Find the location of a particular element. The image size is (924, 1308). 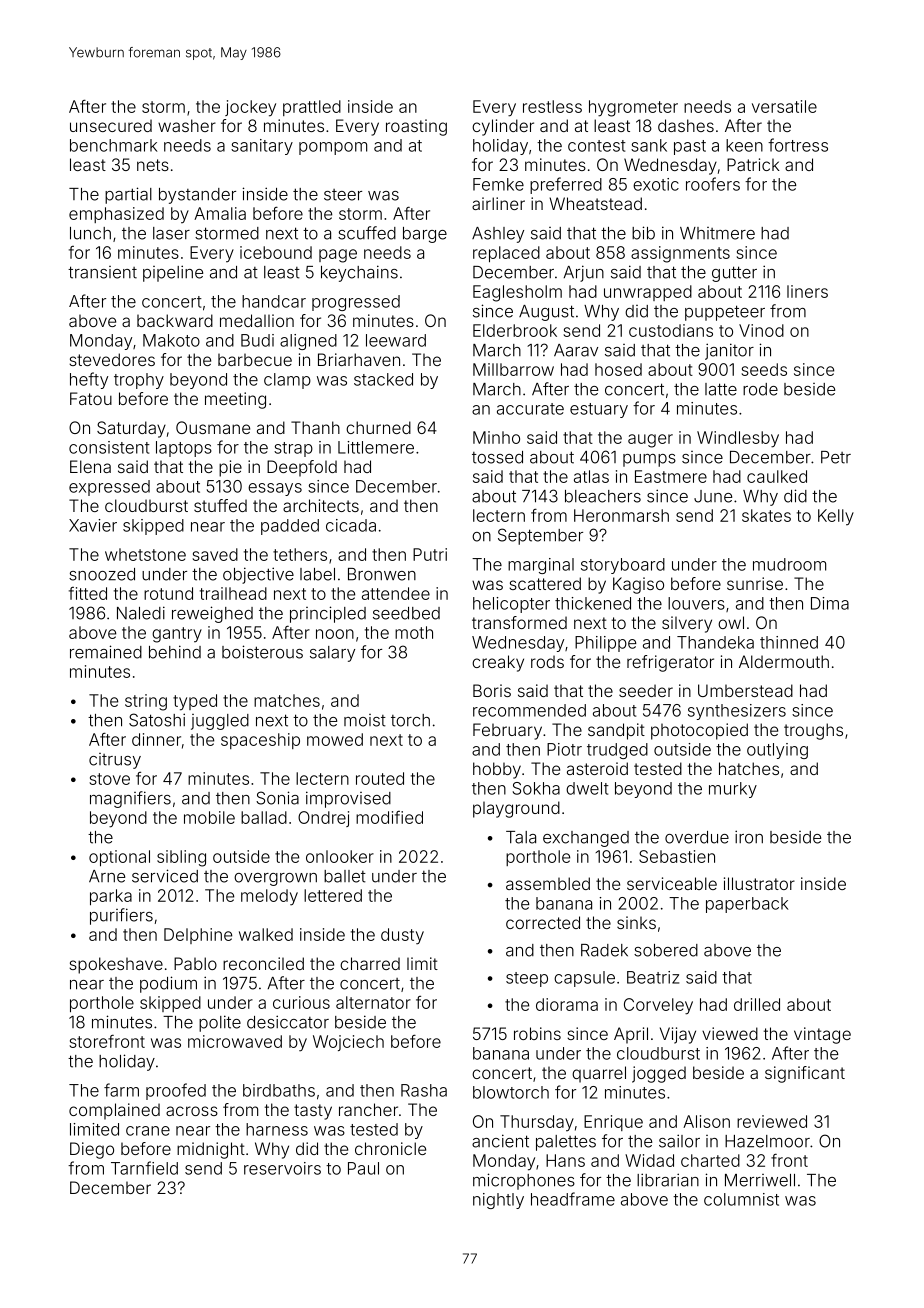

unsecured is located at coordinates (111, 125).
